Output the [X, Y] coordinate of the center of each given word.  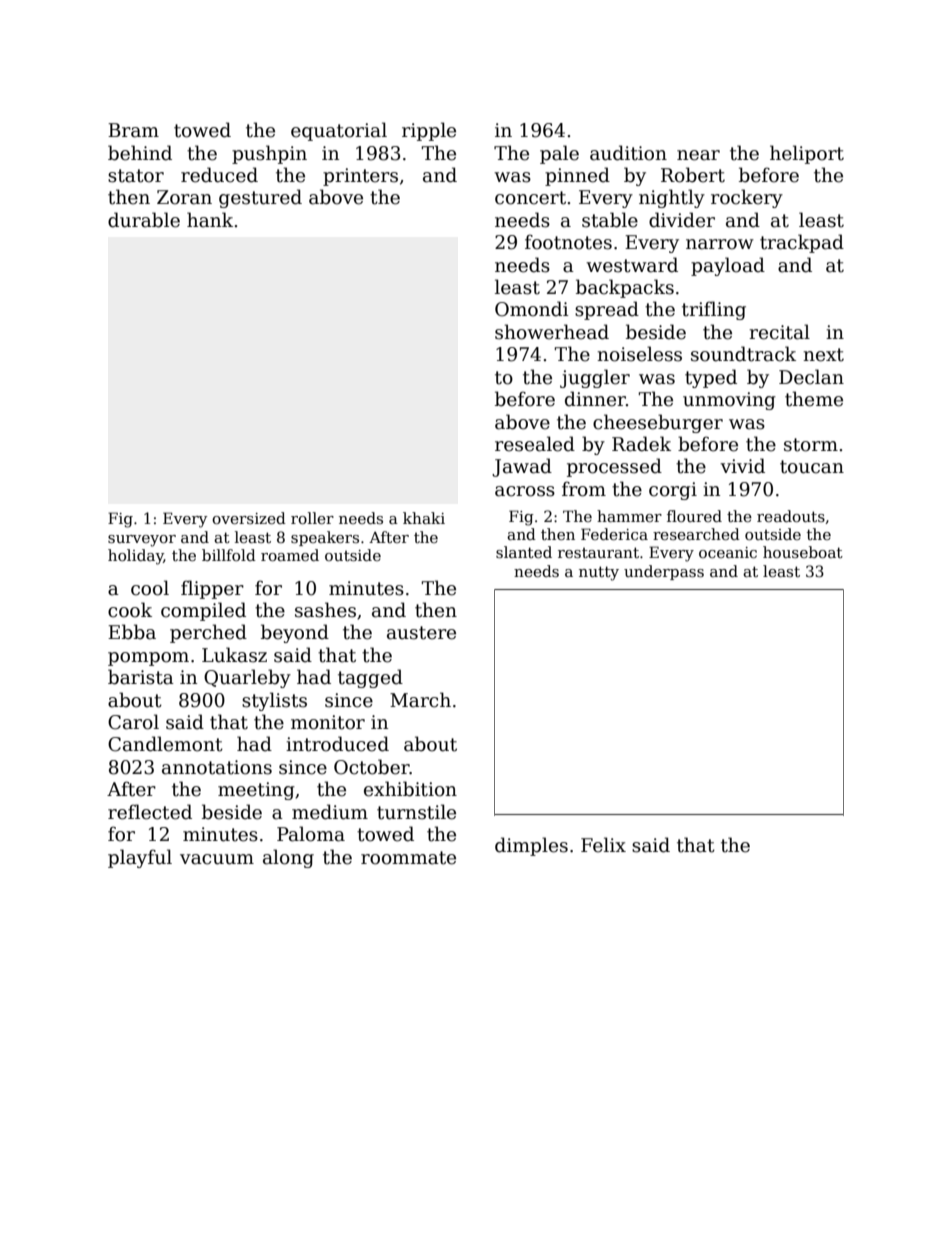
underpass [664, 572]
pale [559, 154]
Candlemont [165, 744]
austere [421, 633]
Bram [133, 130]
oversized [249, 518]
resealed [535, 444]
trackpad [802, 243]
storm [811, 445]
